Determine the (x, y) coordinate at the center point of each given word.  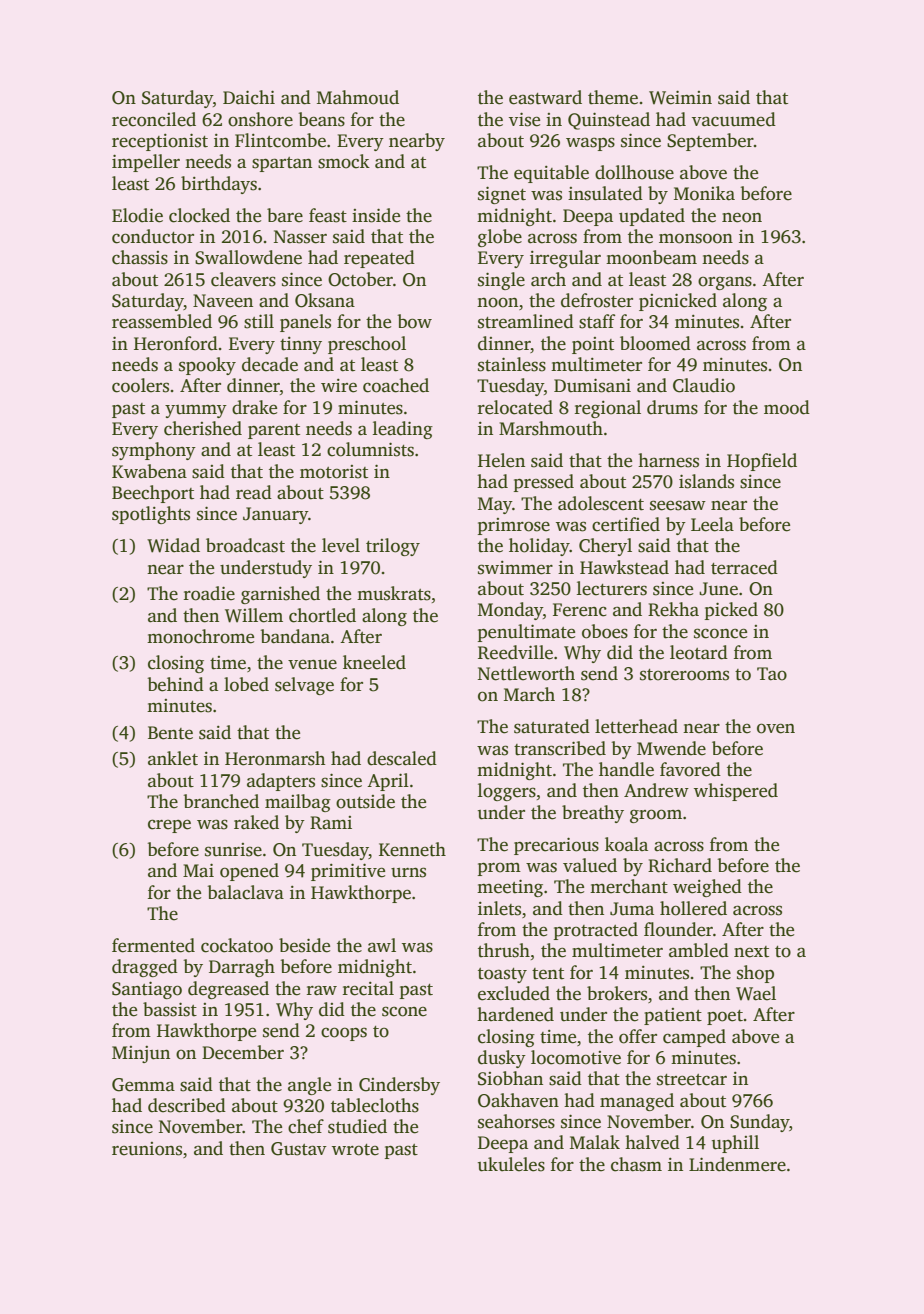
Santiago (147, 990)
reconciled (154, 119)
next (751, 952)
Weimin (680, 97)
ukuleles (511, 1164)
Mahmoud (358, 97)
